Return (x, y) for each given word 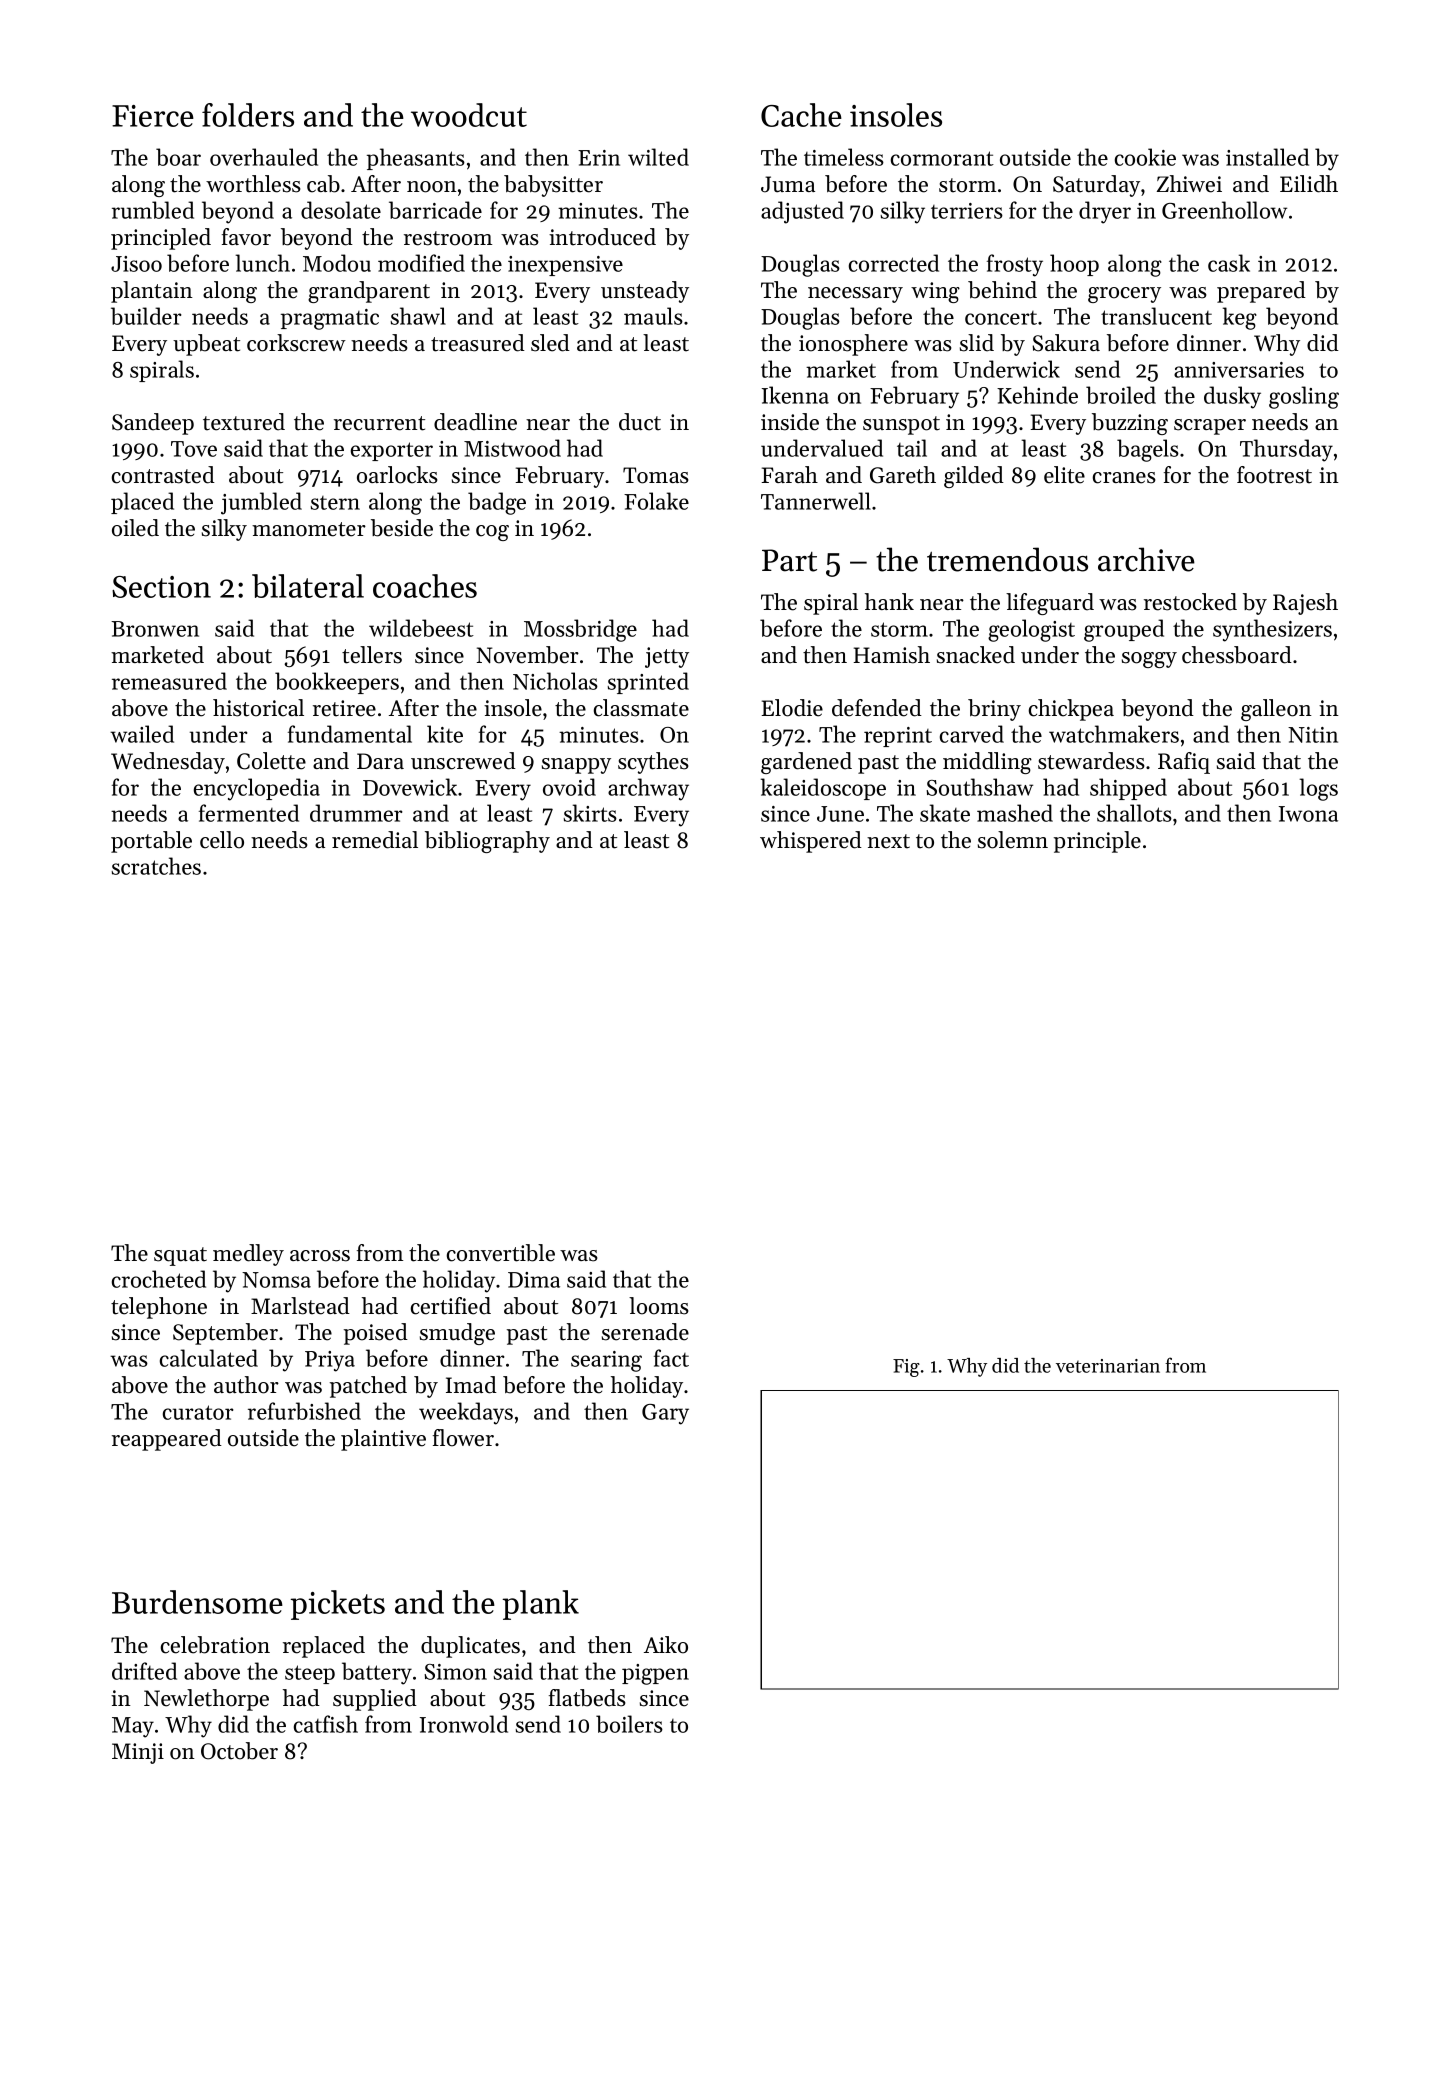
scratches (156, 866)
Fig (906, 1368)
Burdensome (197, 1602)
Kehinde (1037, 395)
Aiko (666, 1645)
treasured (478, 343)
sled (550, 343)
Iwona (1308, 814)
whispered (811, 842)
